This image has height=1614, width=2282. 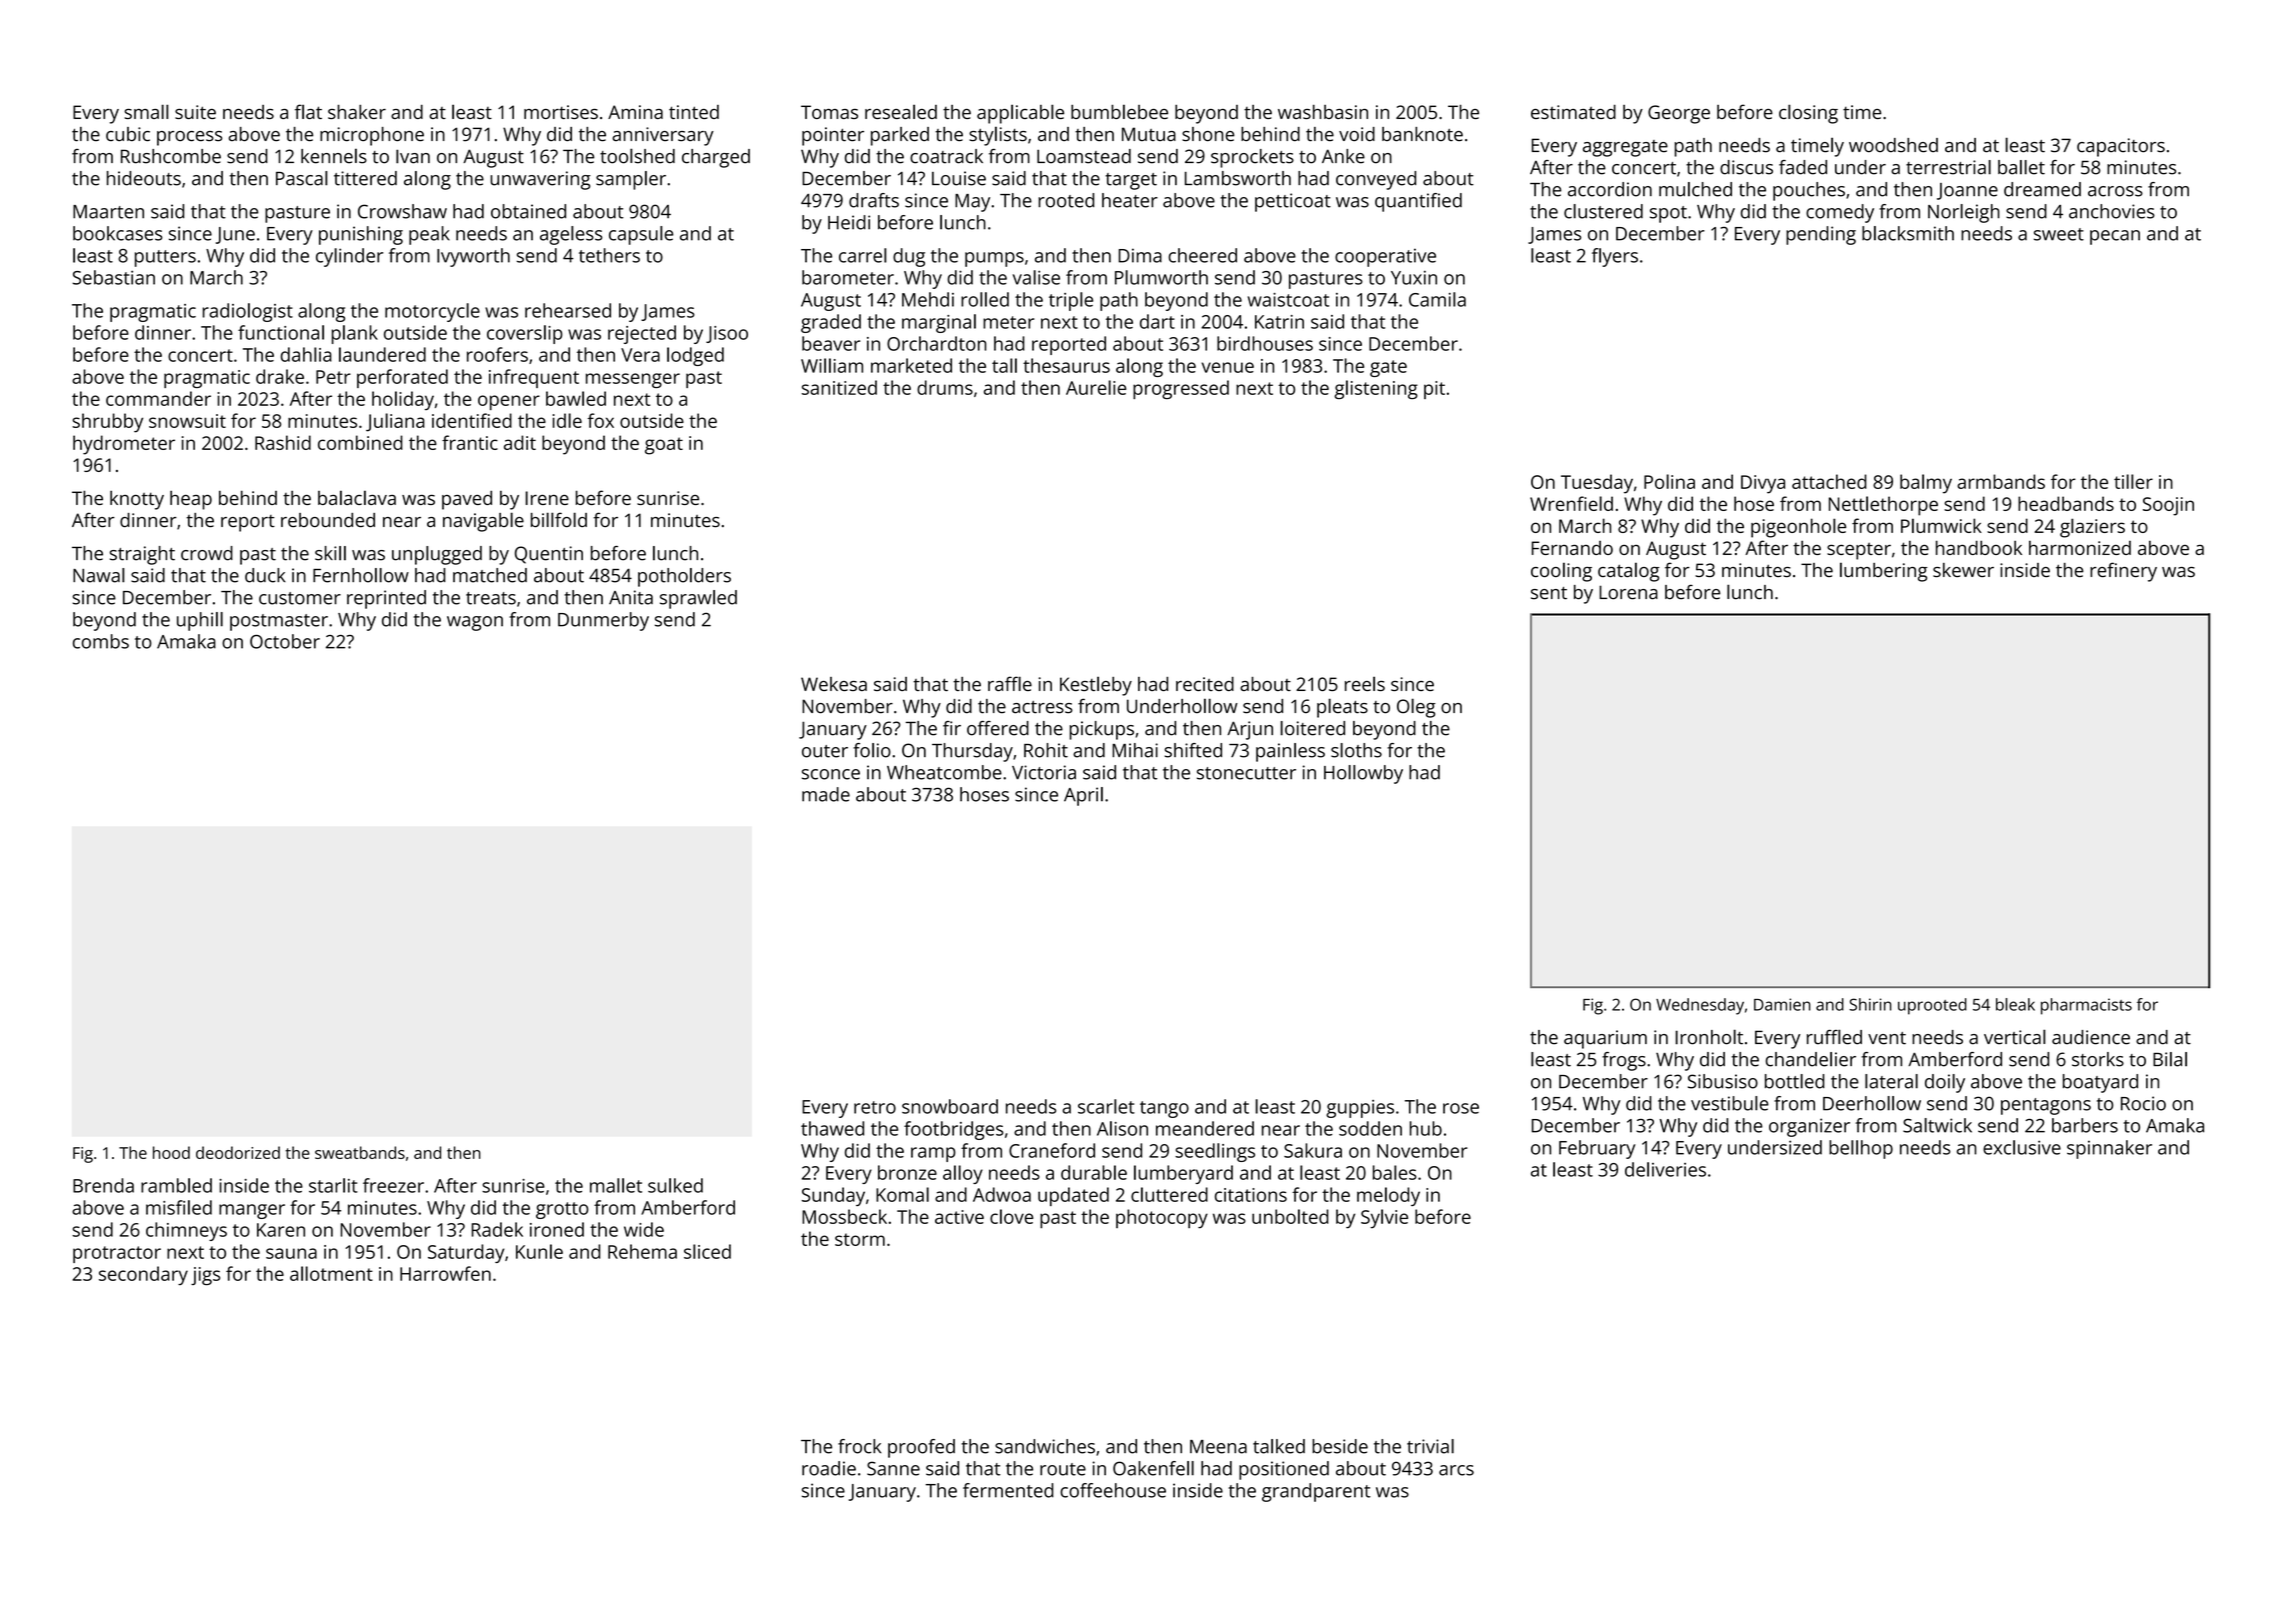 I want to click on Lorena, so click(x=1628, y=592).
